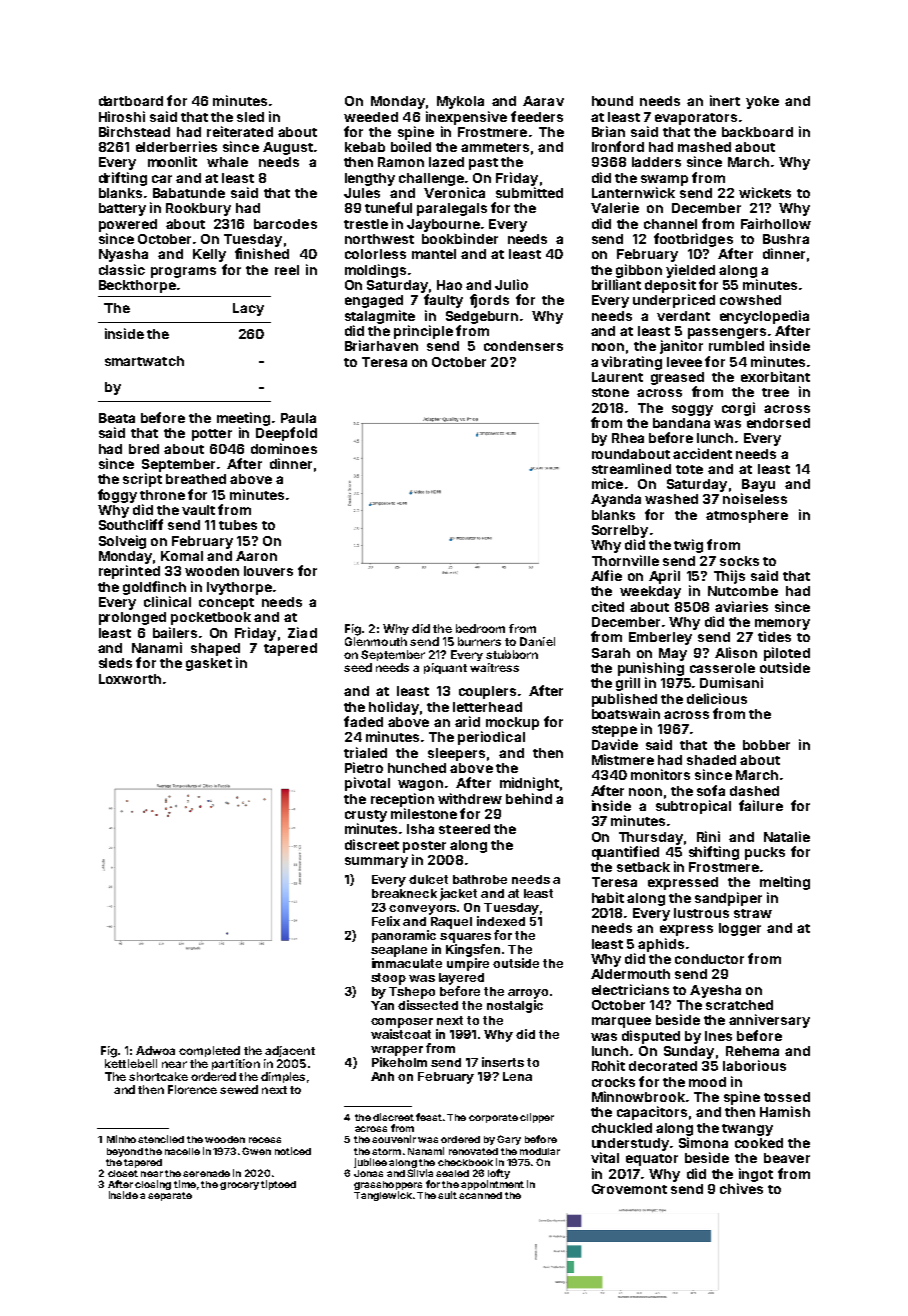 This screenshot has height=1316, width=908. I want to click on yoke, so click(762, 102).
